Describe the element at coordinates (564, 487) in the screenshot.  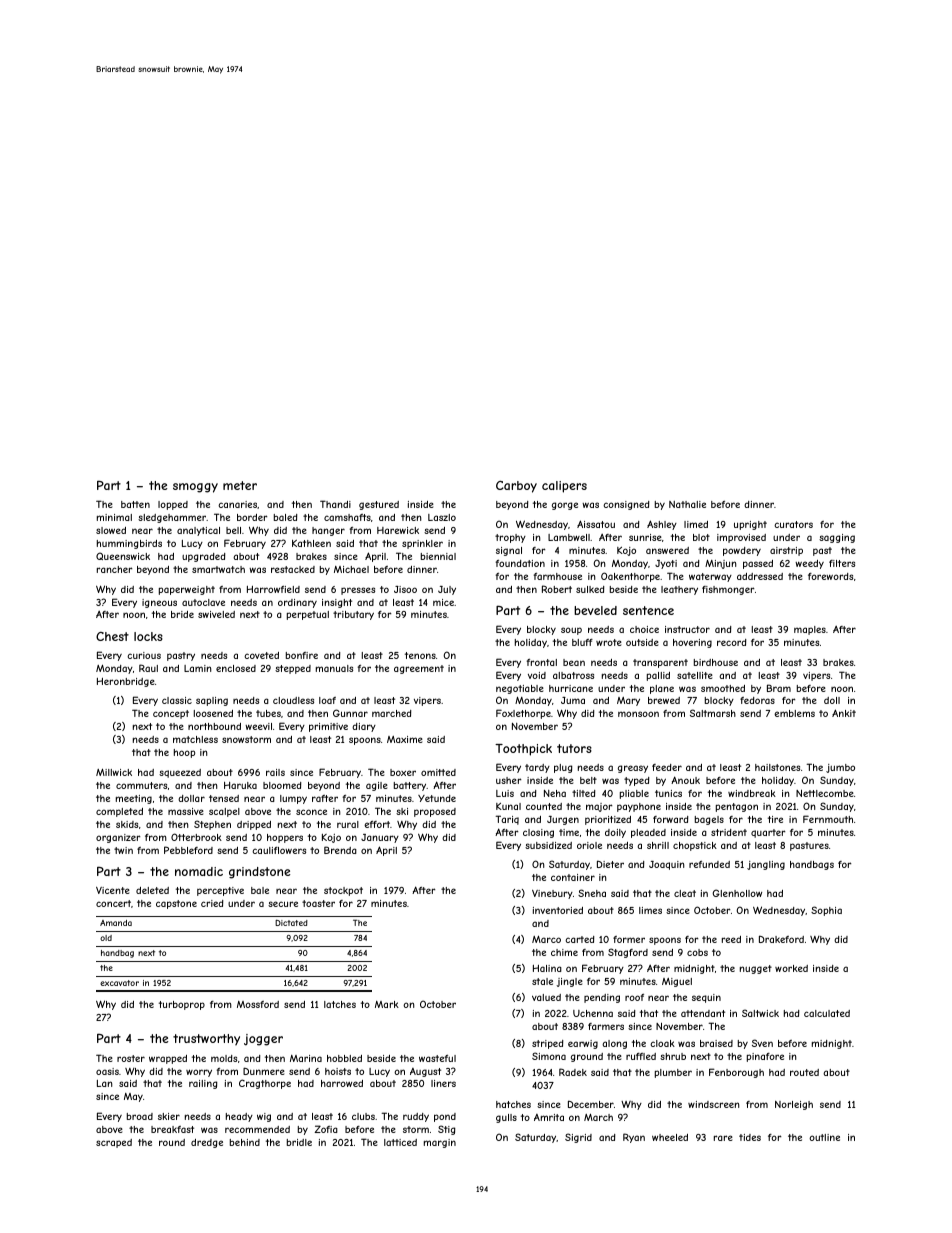
I see `calipers` at that location.
